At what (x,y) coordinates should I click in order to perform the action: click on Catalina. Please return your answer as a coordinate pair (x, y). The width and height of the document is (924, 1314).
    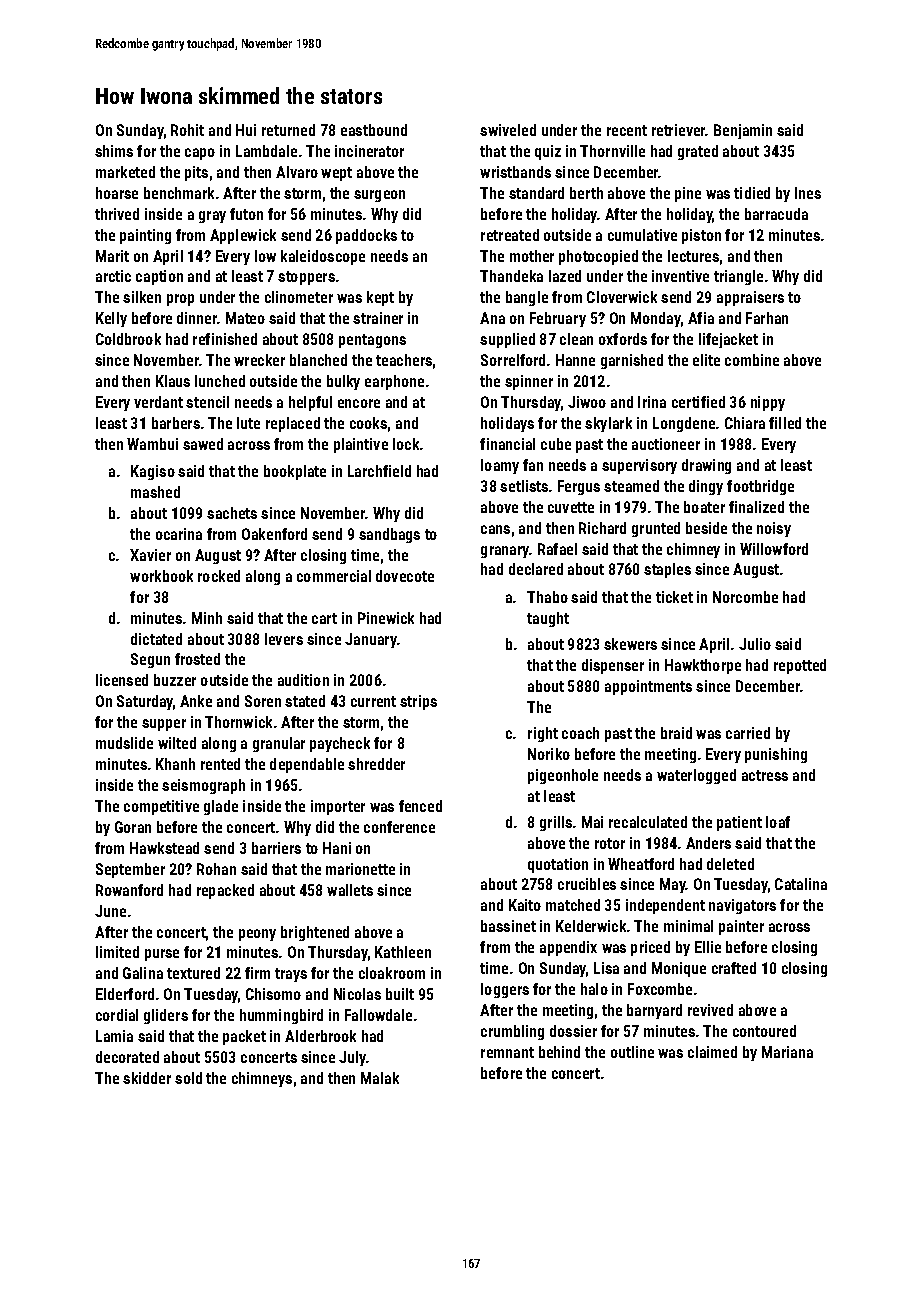
    Looking at the image, I should click on (801, 884).
